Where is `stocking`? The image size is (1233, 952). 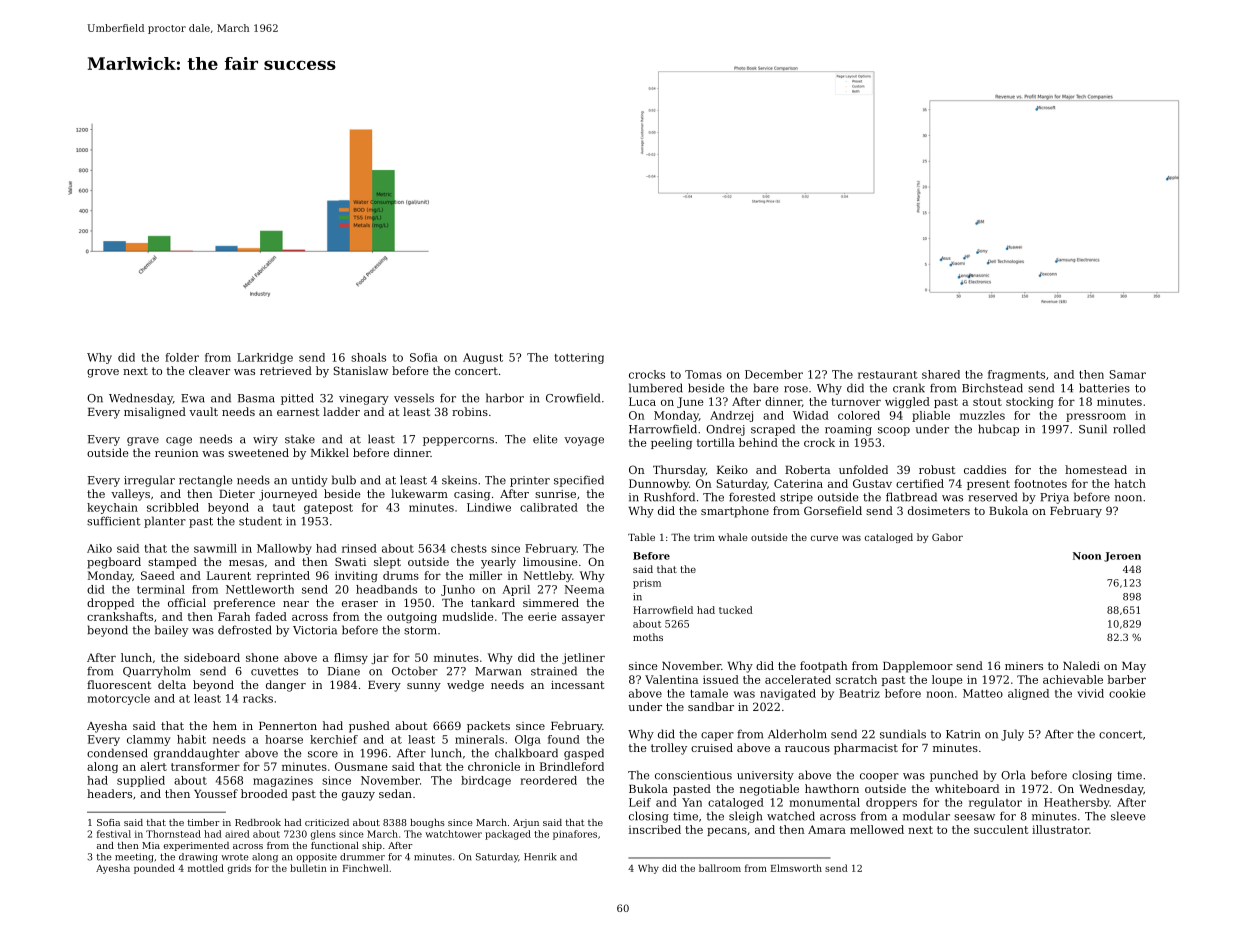 stocking is located at coordinates (1030, 402).
